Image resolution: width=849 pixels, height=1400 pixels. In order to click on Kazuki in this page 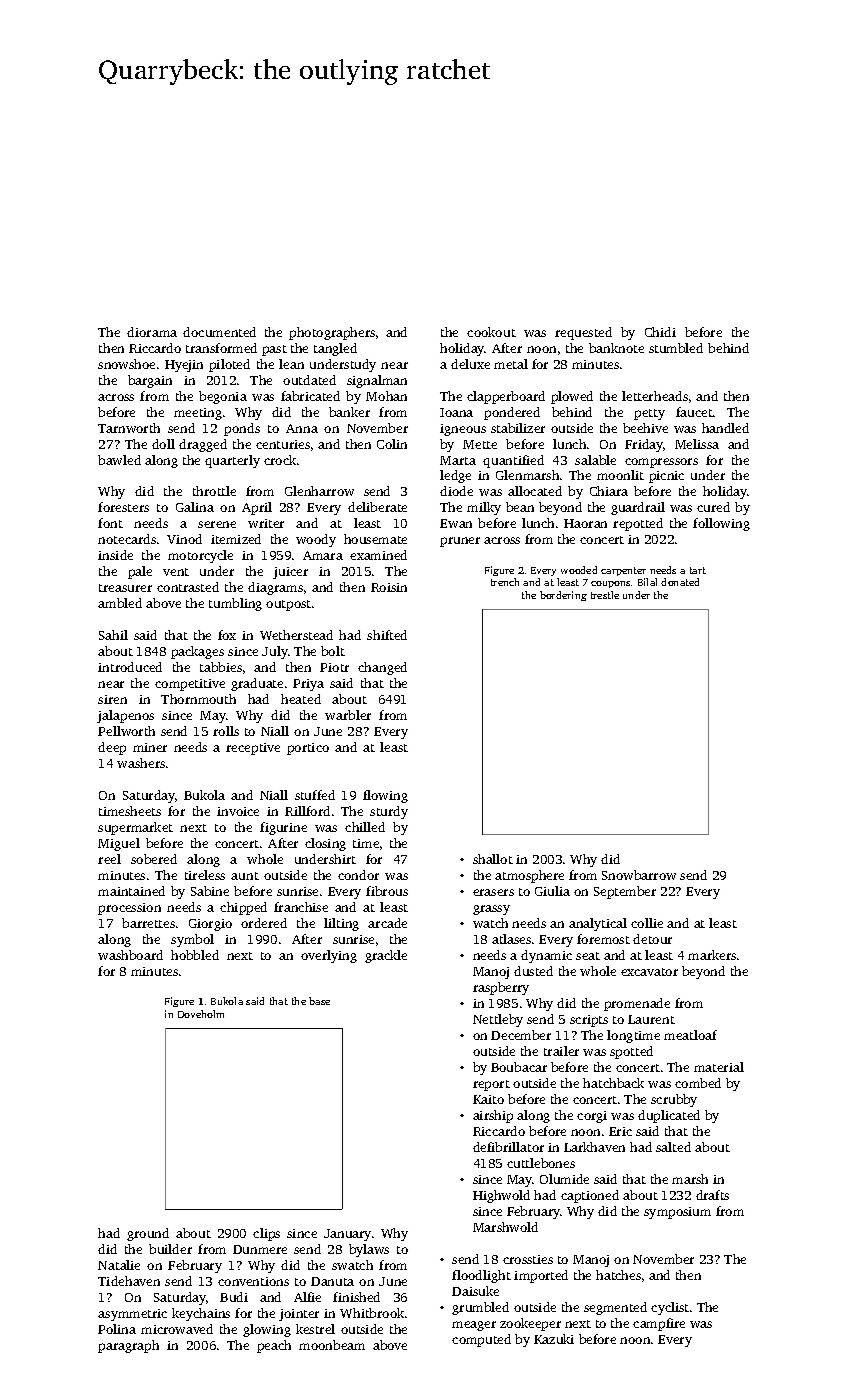, I will do `click(554, 1339)`.
